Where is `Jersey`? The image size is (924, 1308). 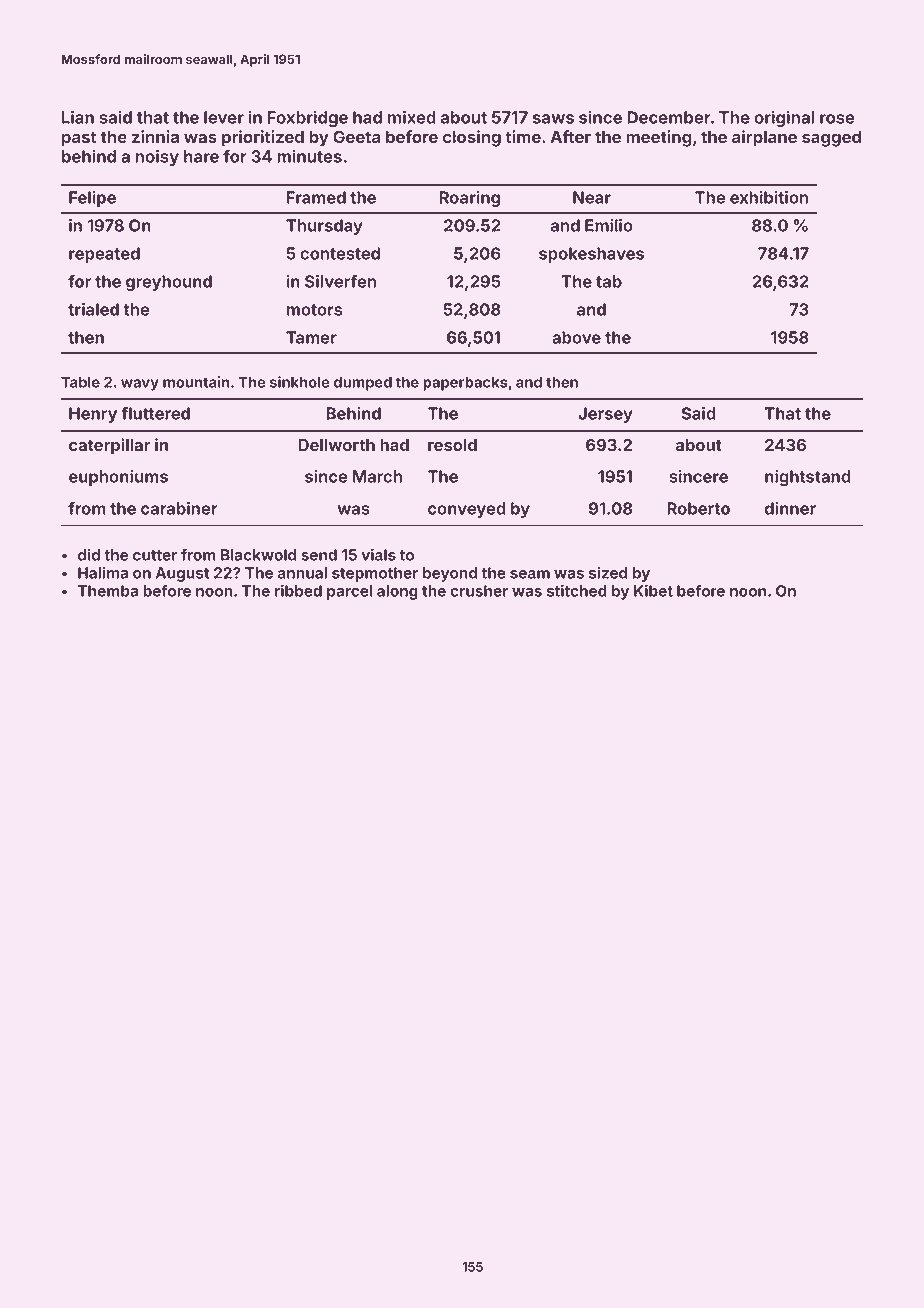
Jersey is located at coordinates (605, 415).
